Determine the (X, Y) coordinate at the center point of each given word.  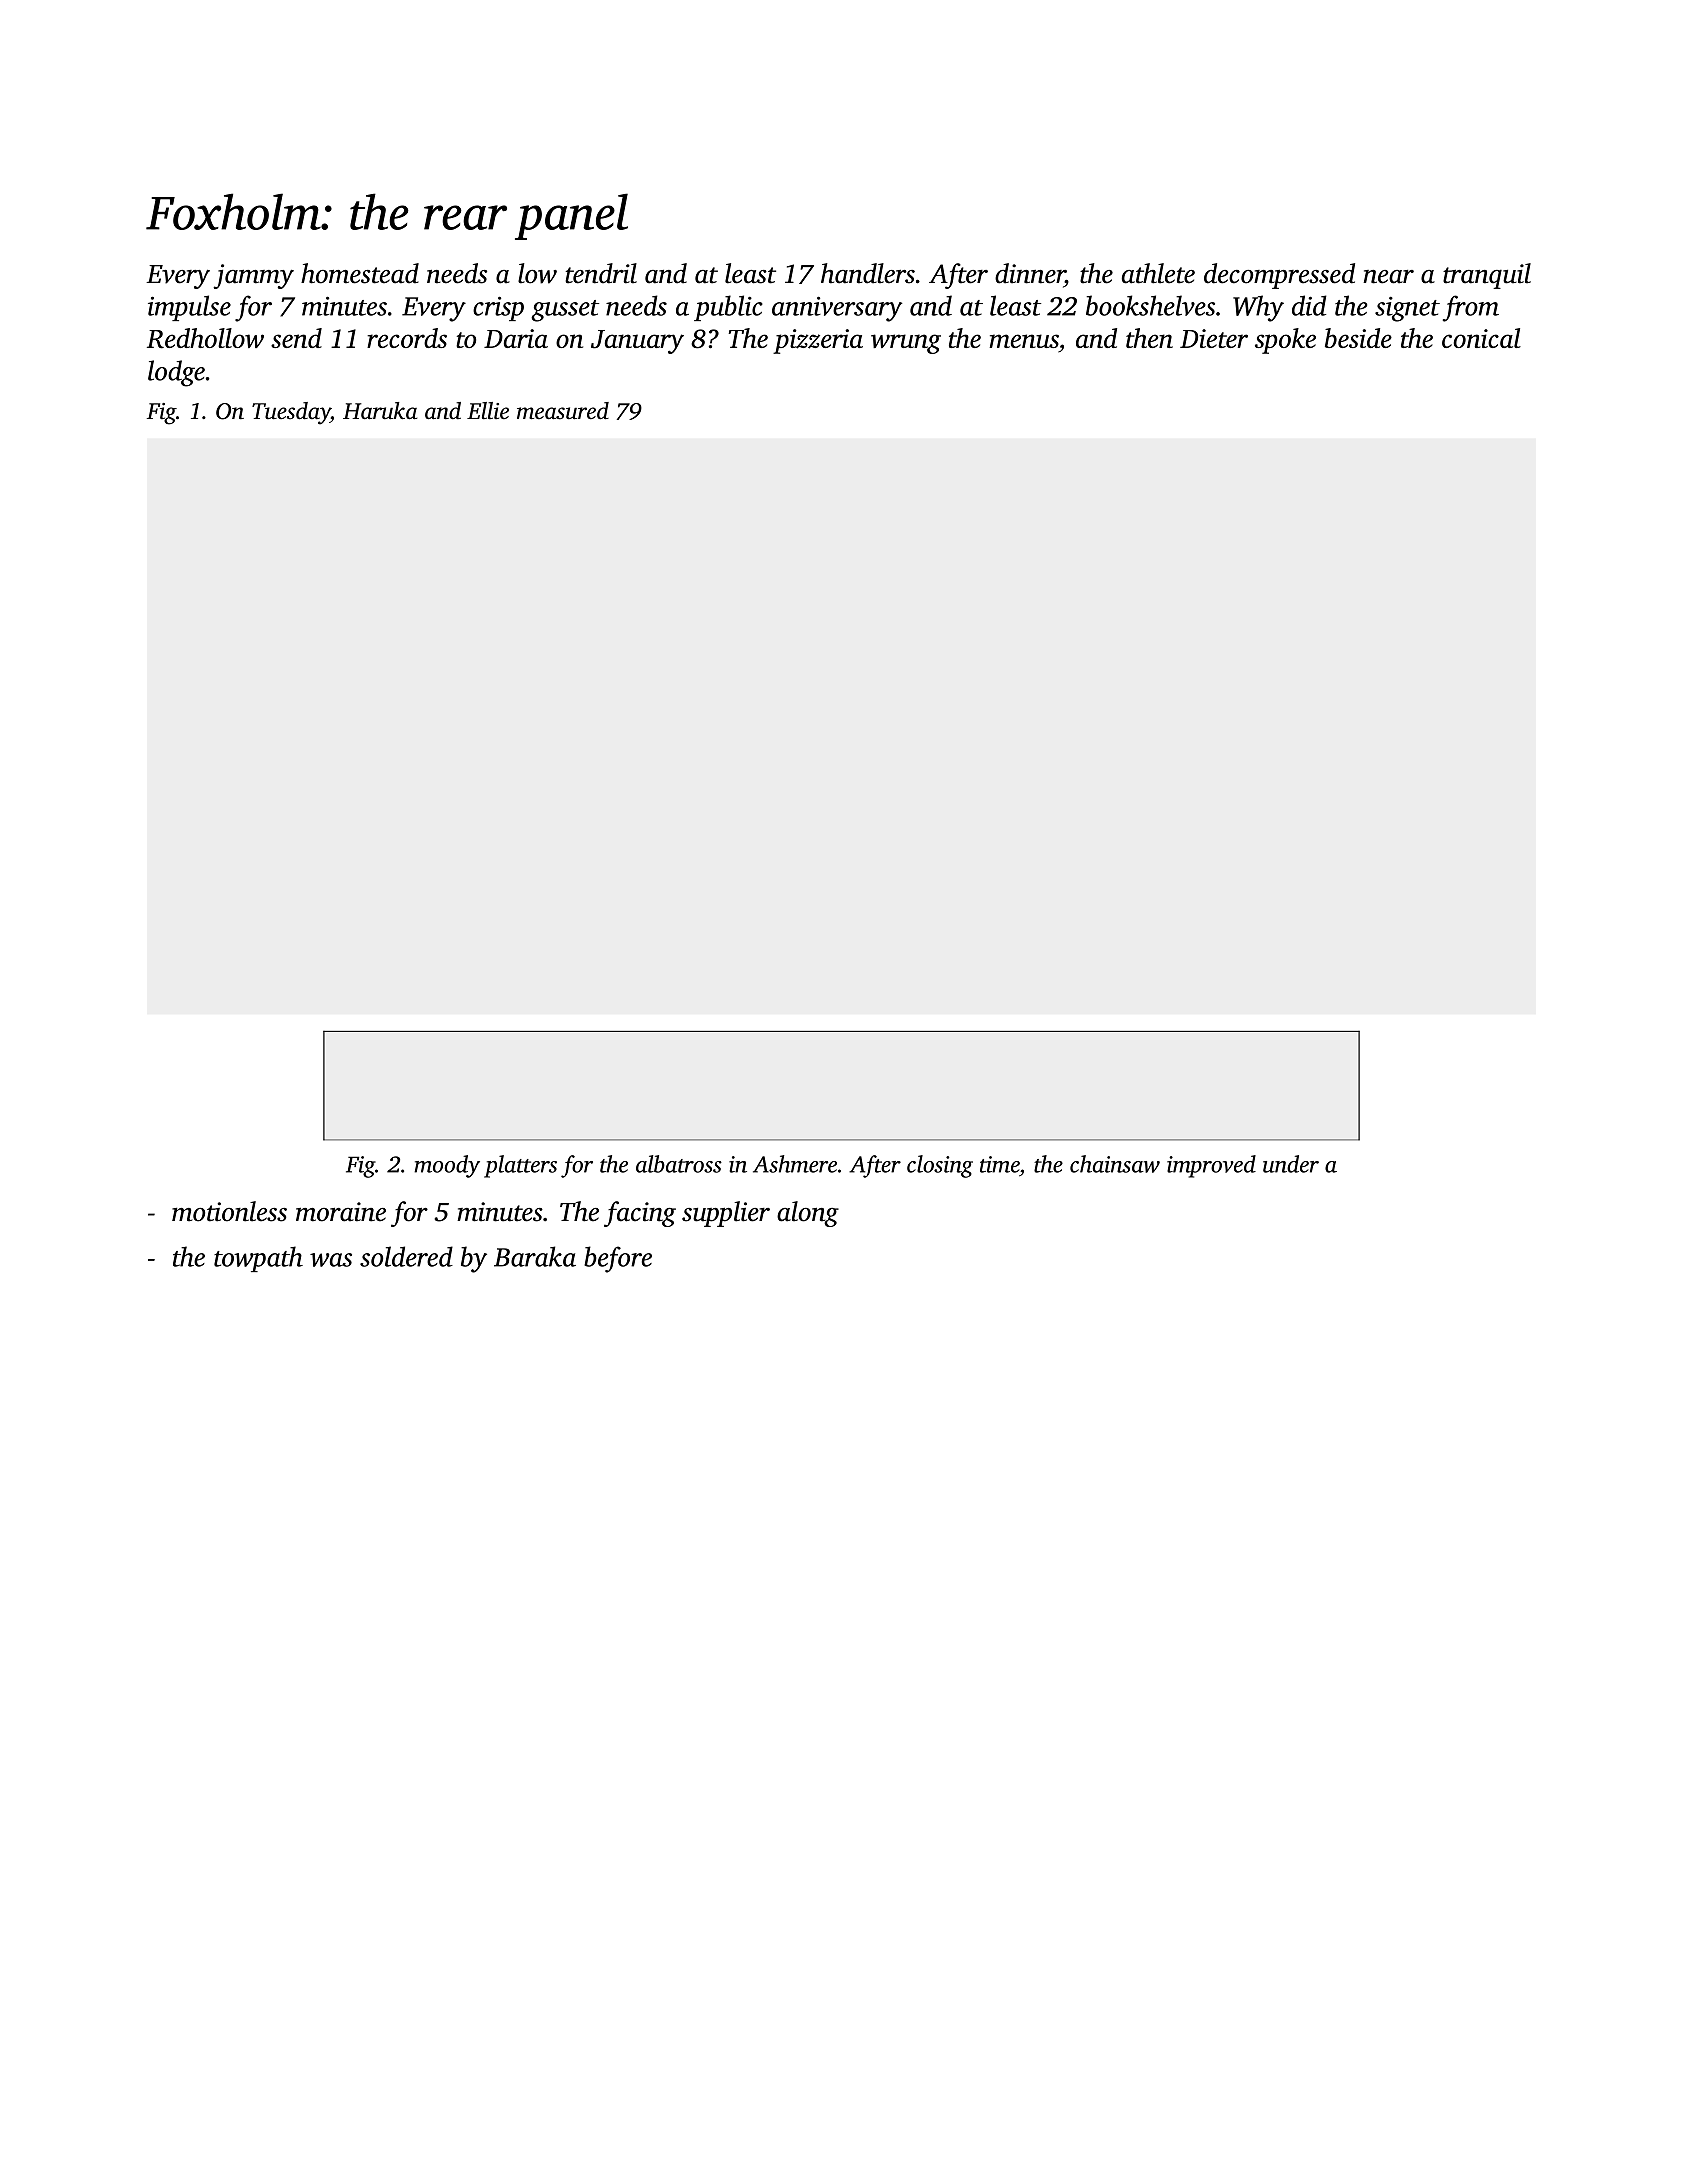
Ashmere (795, 1164)
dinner (1030, 273)
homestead (360, 273)
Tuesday (291, 413)
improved (1211, 1166)
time (999, 1164)
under (1291, 1164)
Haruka (380, 411)
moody (447, 1166)
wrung (906, 344)
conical (1481, 338)
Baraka (535, 1256)
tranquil (1487, 276)
